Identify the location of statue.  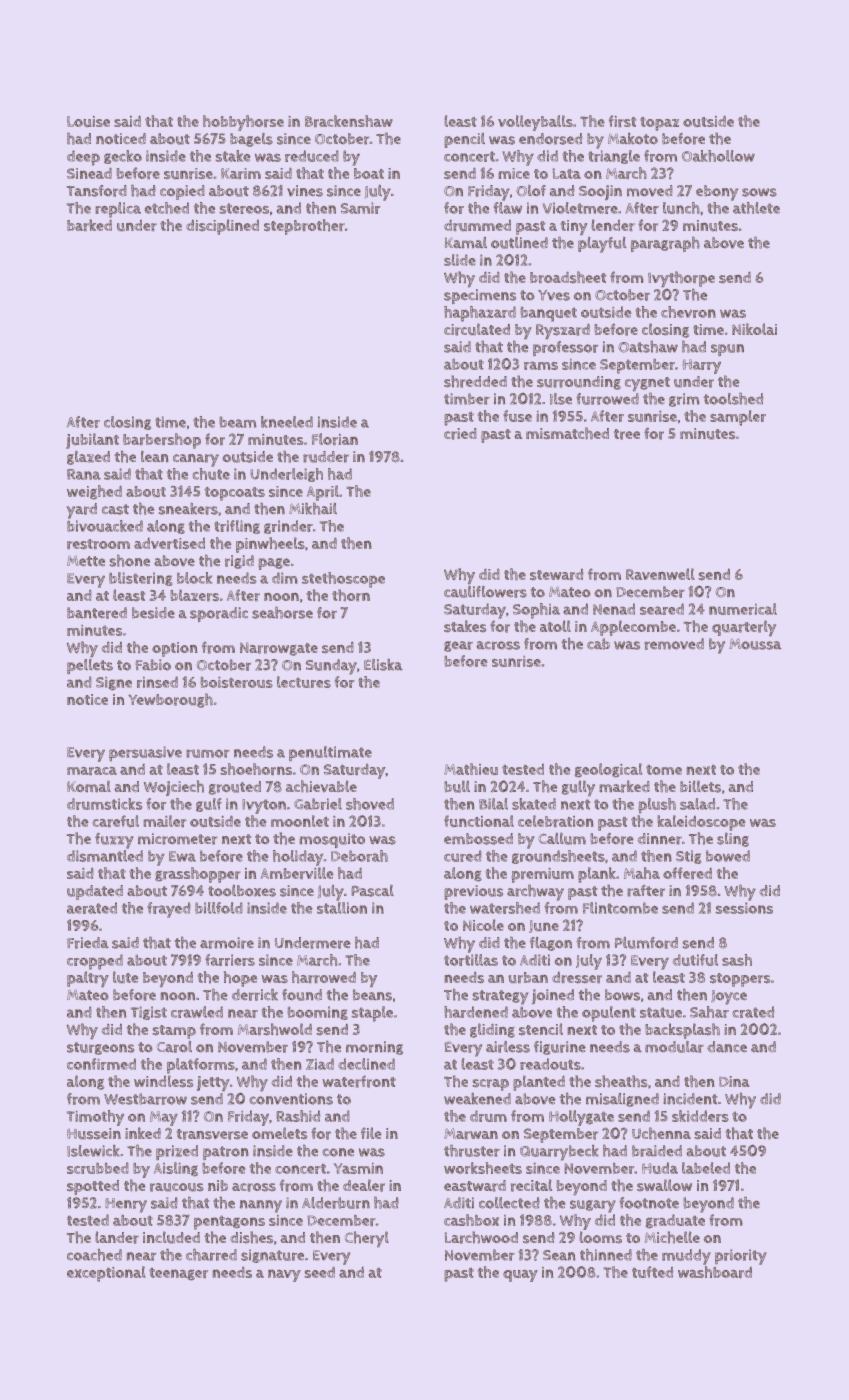
(661, 1012).
